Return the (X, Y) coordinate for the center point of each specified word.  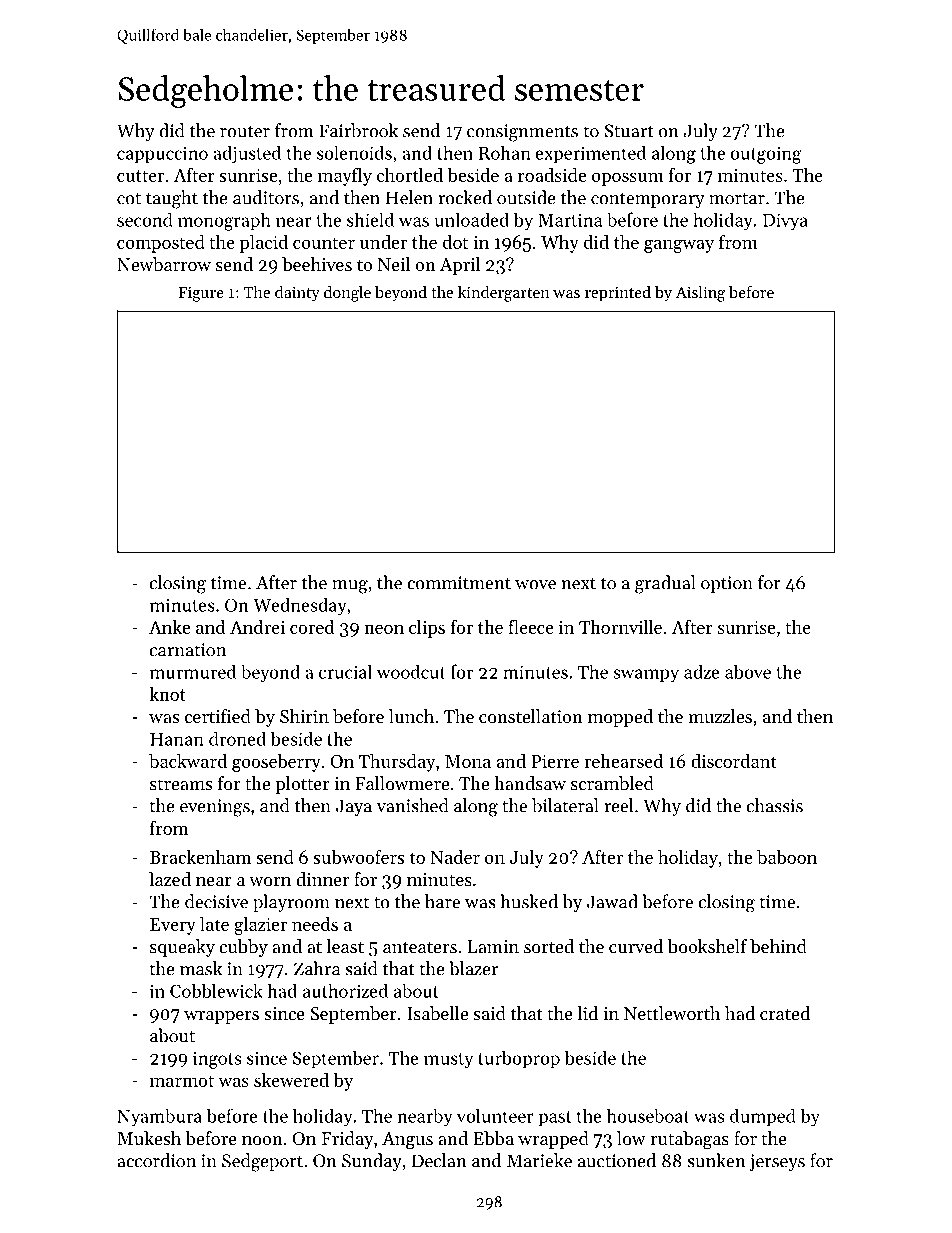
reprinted (618, 294)
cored (312, 627)
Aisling (700, 294)
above (748, 671)
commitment (459, 583)
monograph (224, 221)
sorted (549, 946)
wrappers (221, 1017)
